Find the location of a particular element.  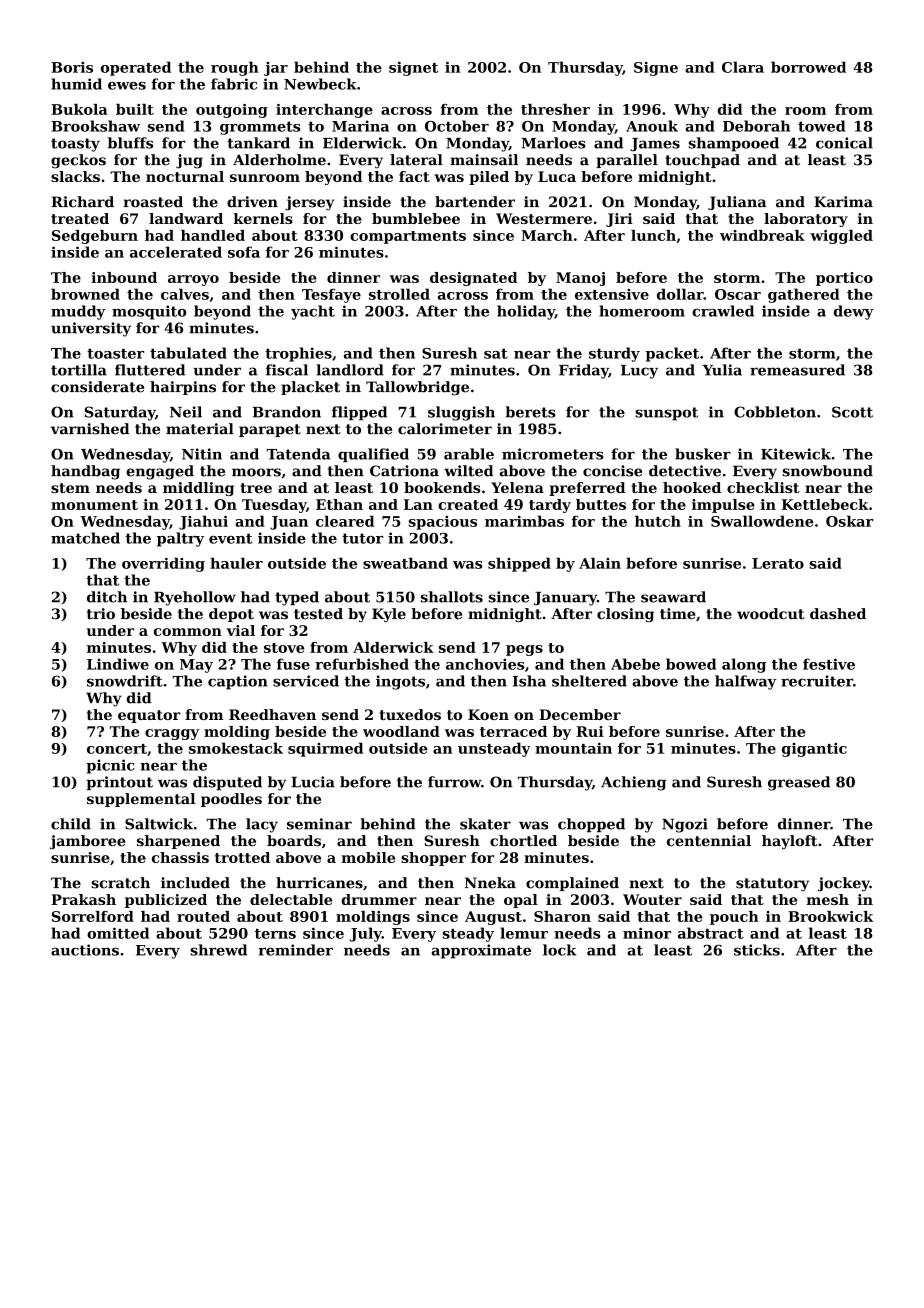

lunch is located at coordinates (653, 235).
